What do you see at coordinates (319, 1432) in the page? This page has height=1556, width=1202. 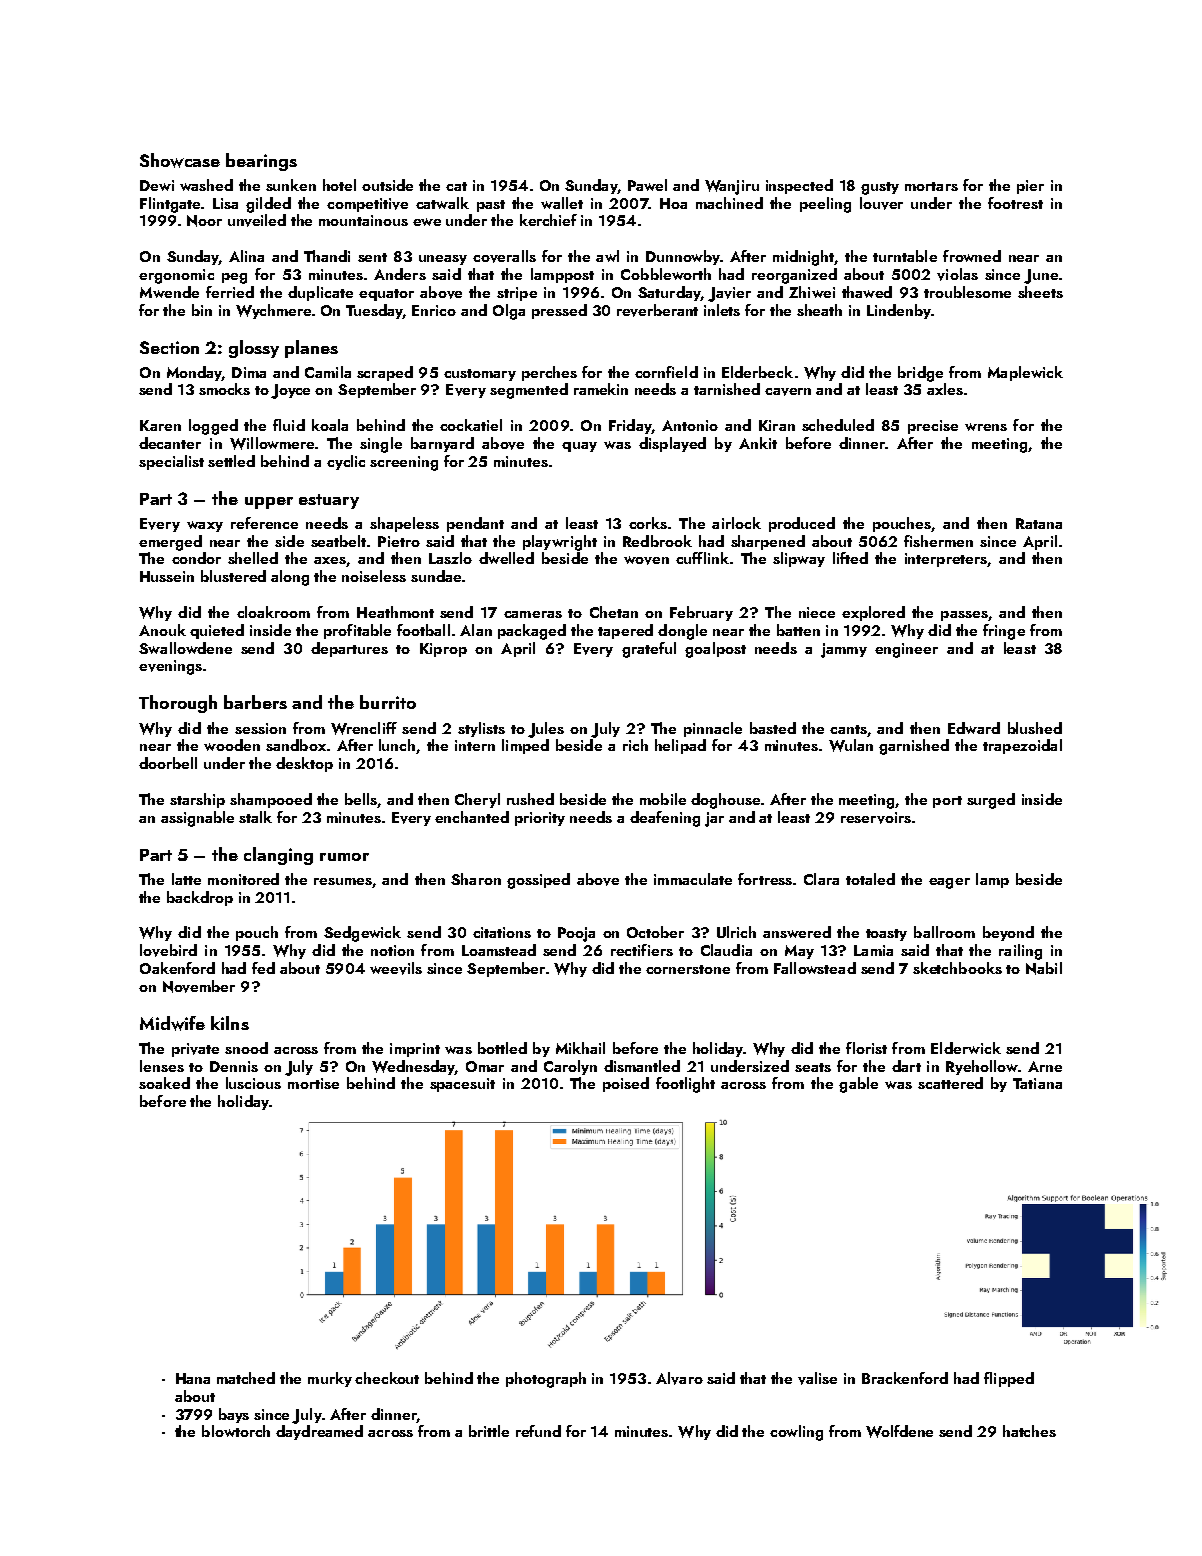 I see `daydreamed` at bounding box center [319, 1432].
